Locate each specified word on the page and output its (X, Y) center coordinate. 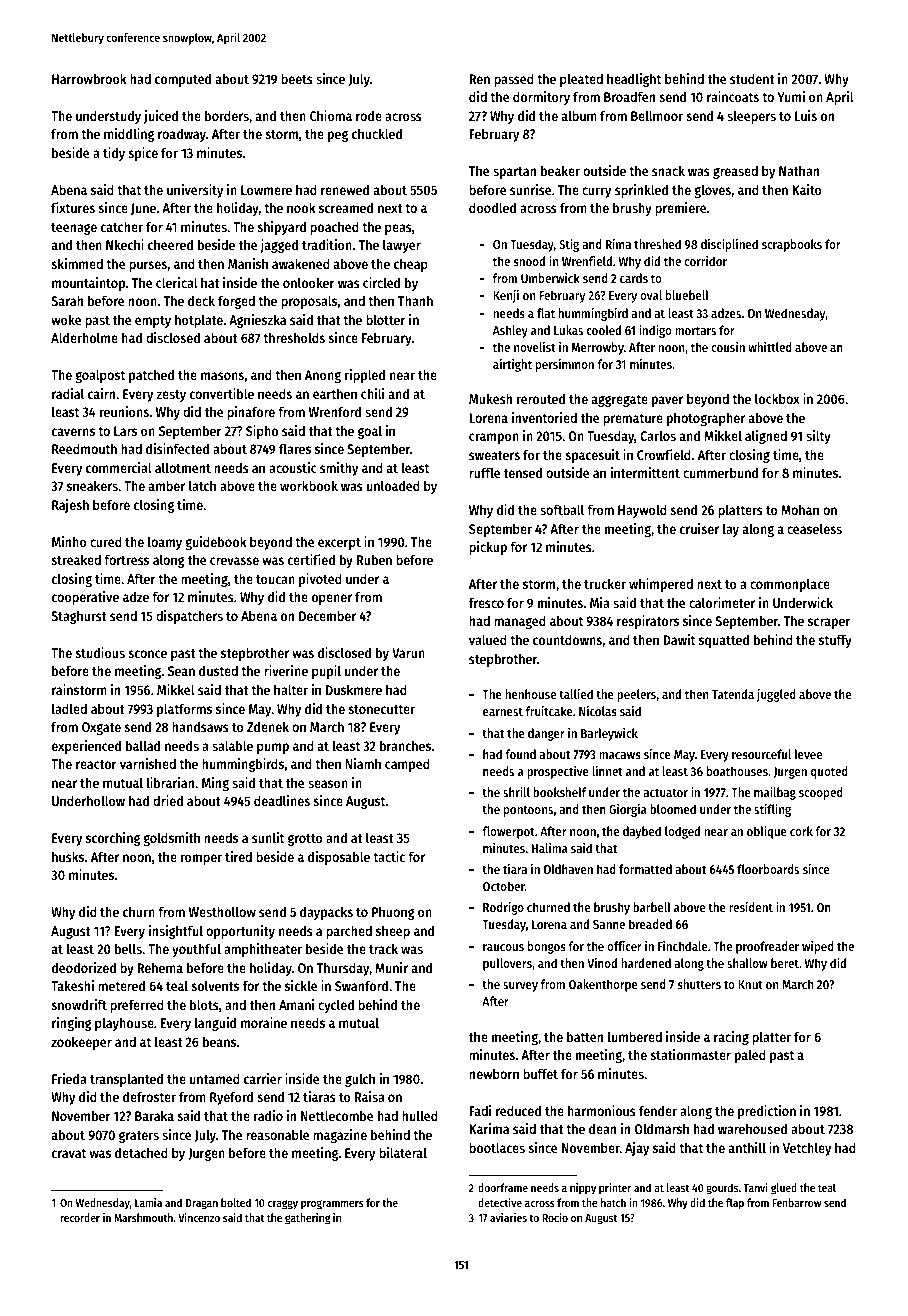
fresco (486, 602)
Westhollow (222, 911)
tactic (389, 856)
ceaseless (814, 528)
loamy (165, 543)
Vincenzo (199, 1217)
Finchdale (683, 946)
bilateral (403, 1152)
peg (338, 136)
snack (668, 170)
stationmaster (691, 1054)
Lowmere (266, 190)
